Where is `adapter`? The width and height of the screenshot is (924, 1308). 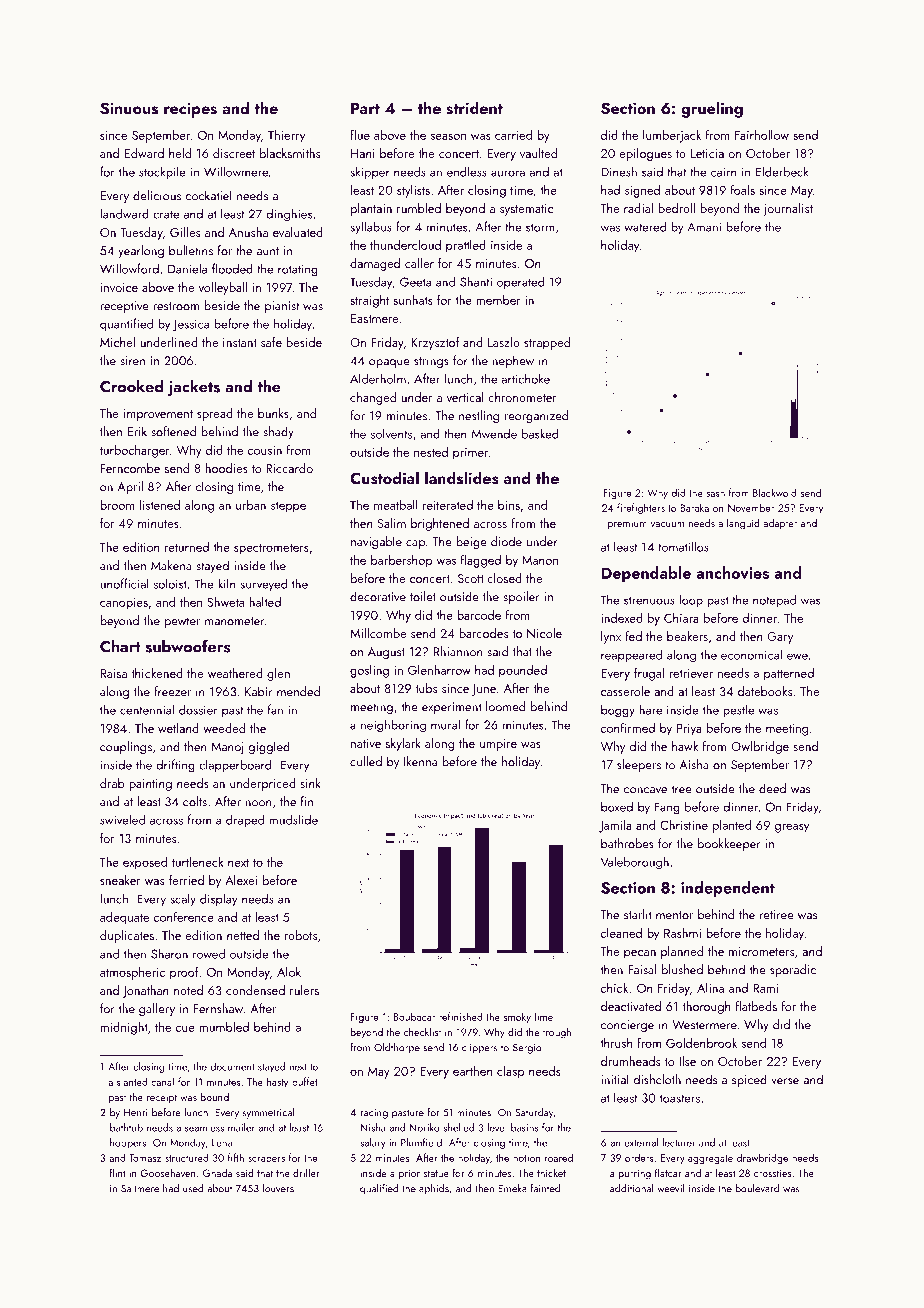 adapter is located at coordinates (780, 524).
